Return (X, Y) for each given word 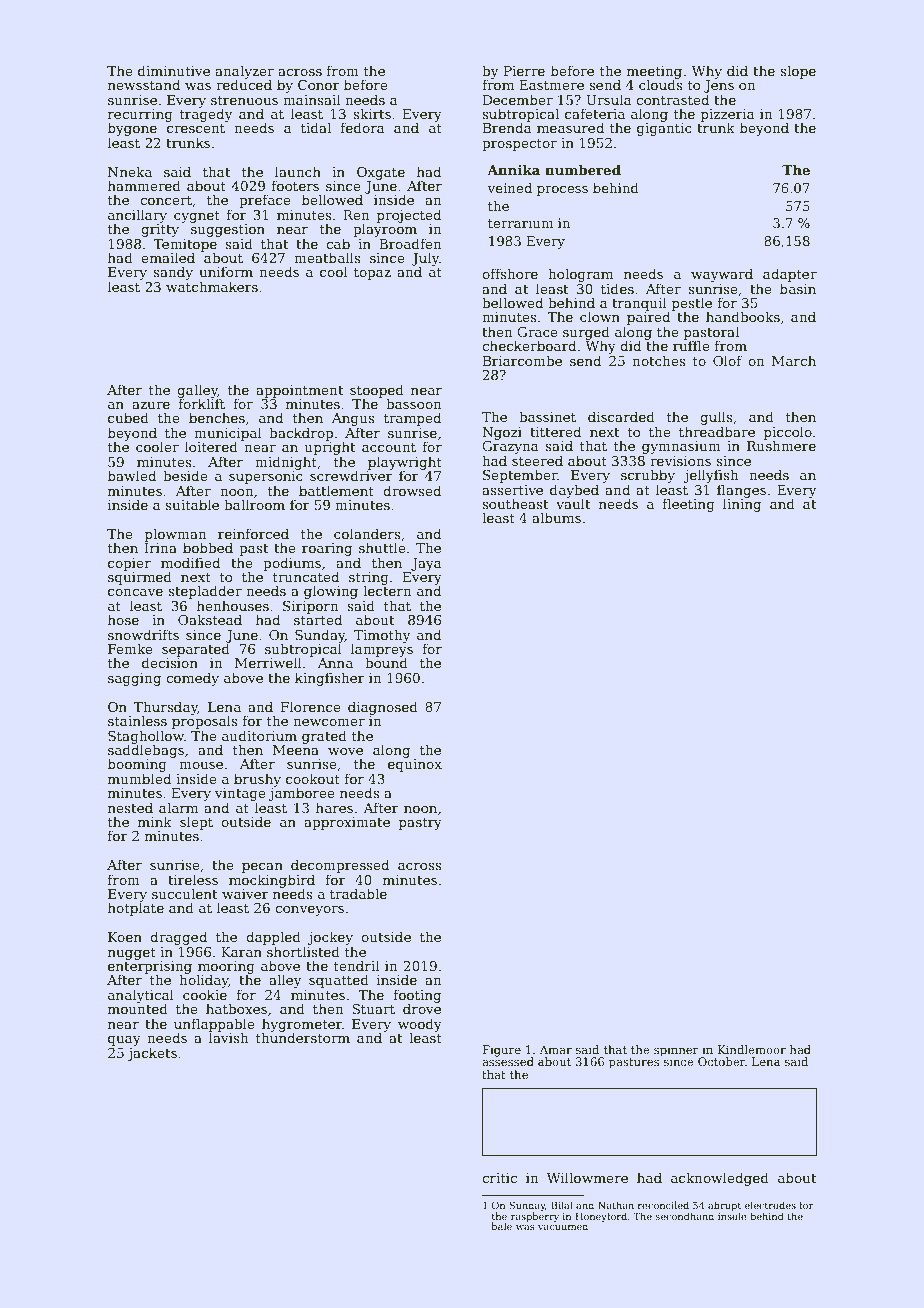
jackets (152, 1054)
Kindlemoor (752, 1049)
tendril (356, 965)
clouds (661, 84)
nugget (132, 954)
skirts (372, 113)
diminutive (174, 70)
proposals (205, 722)
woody (420, 1025)
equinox (415, 765)
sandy (173, 273)
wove (345, 751)
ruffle (691, 345)
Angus (353, 419)
